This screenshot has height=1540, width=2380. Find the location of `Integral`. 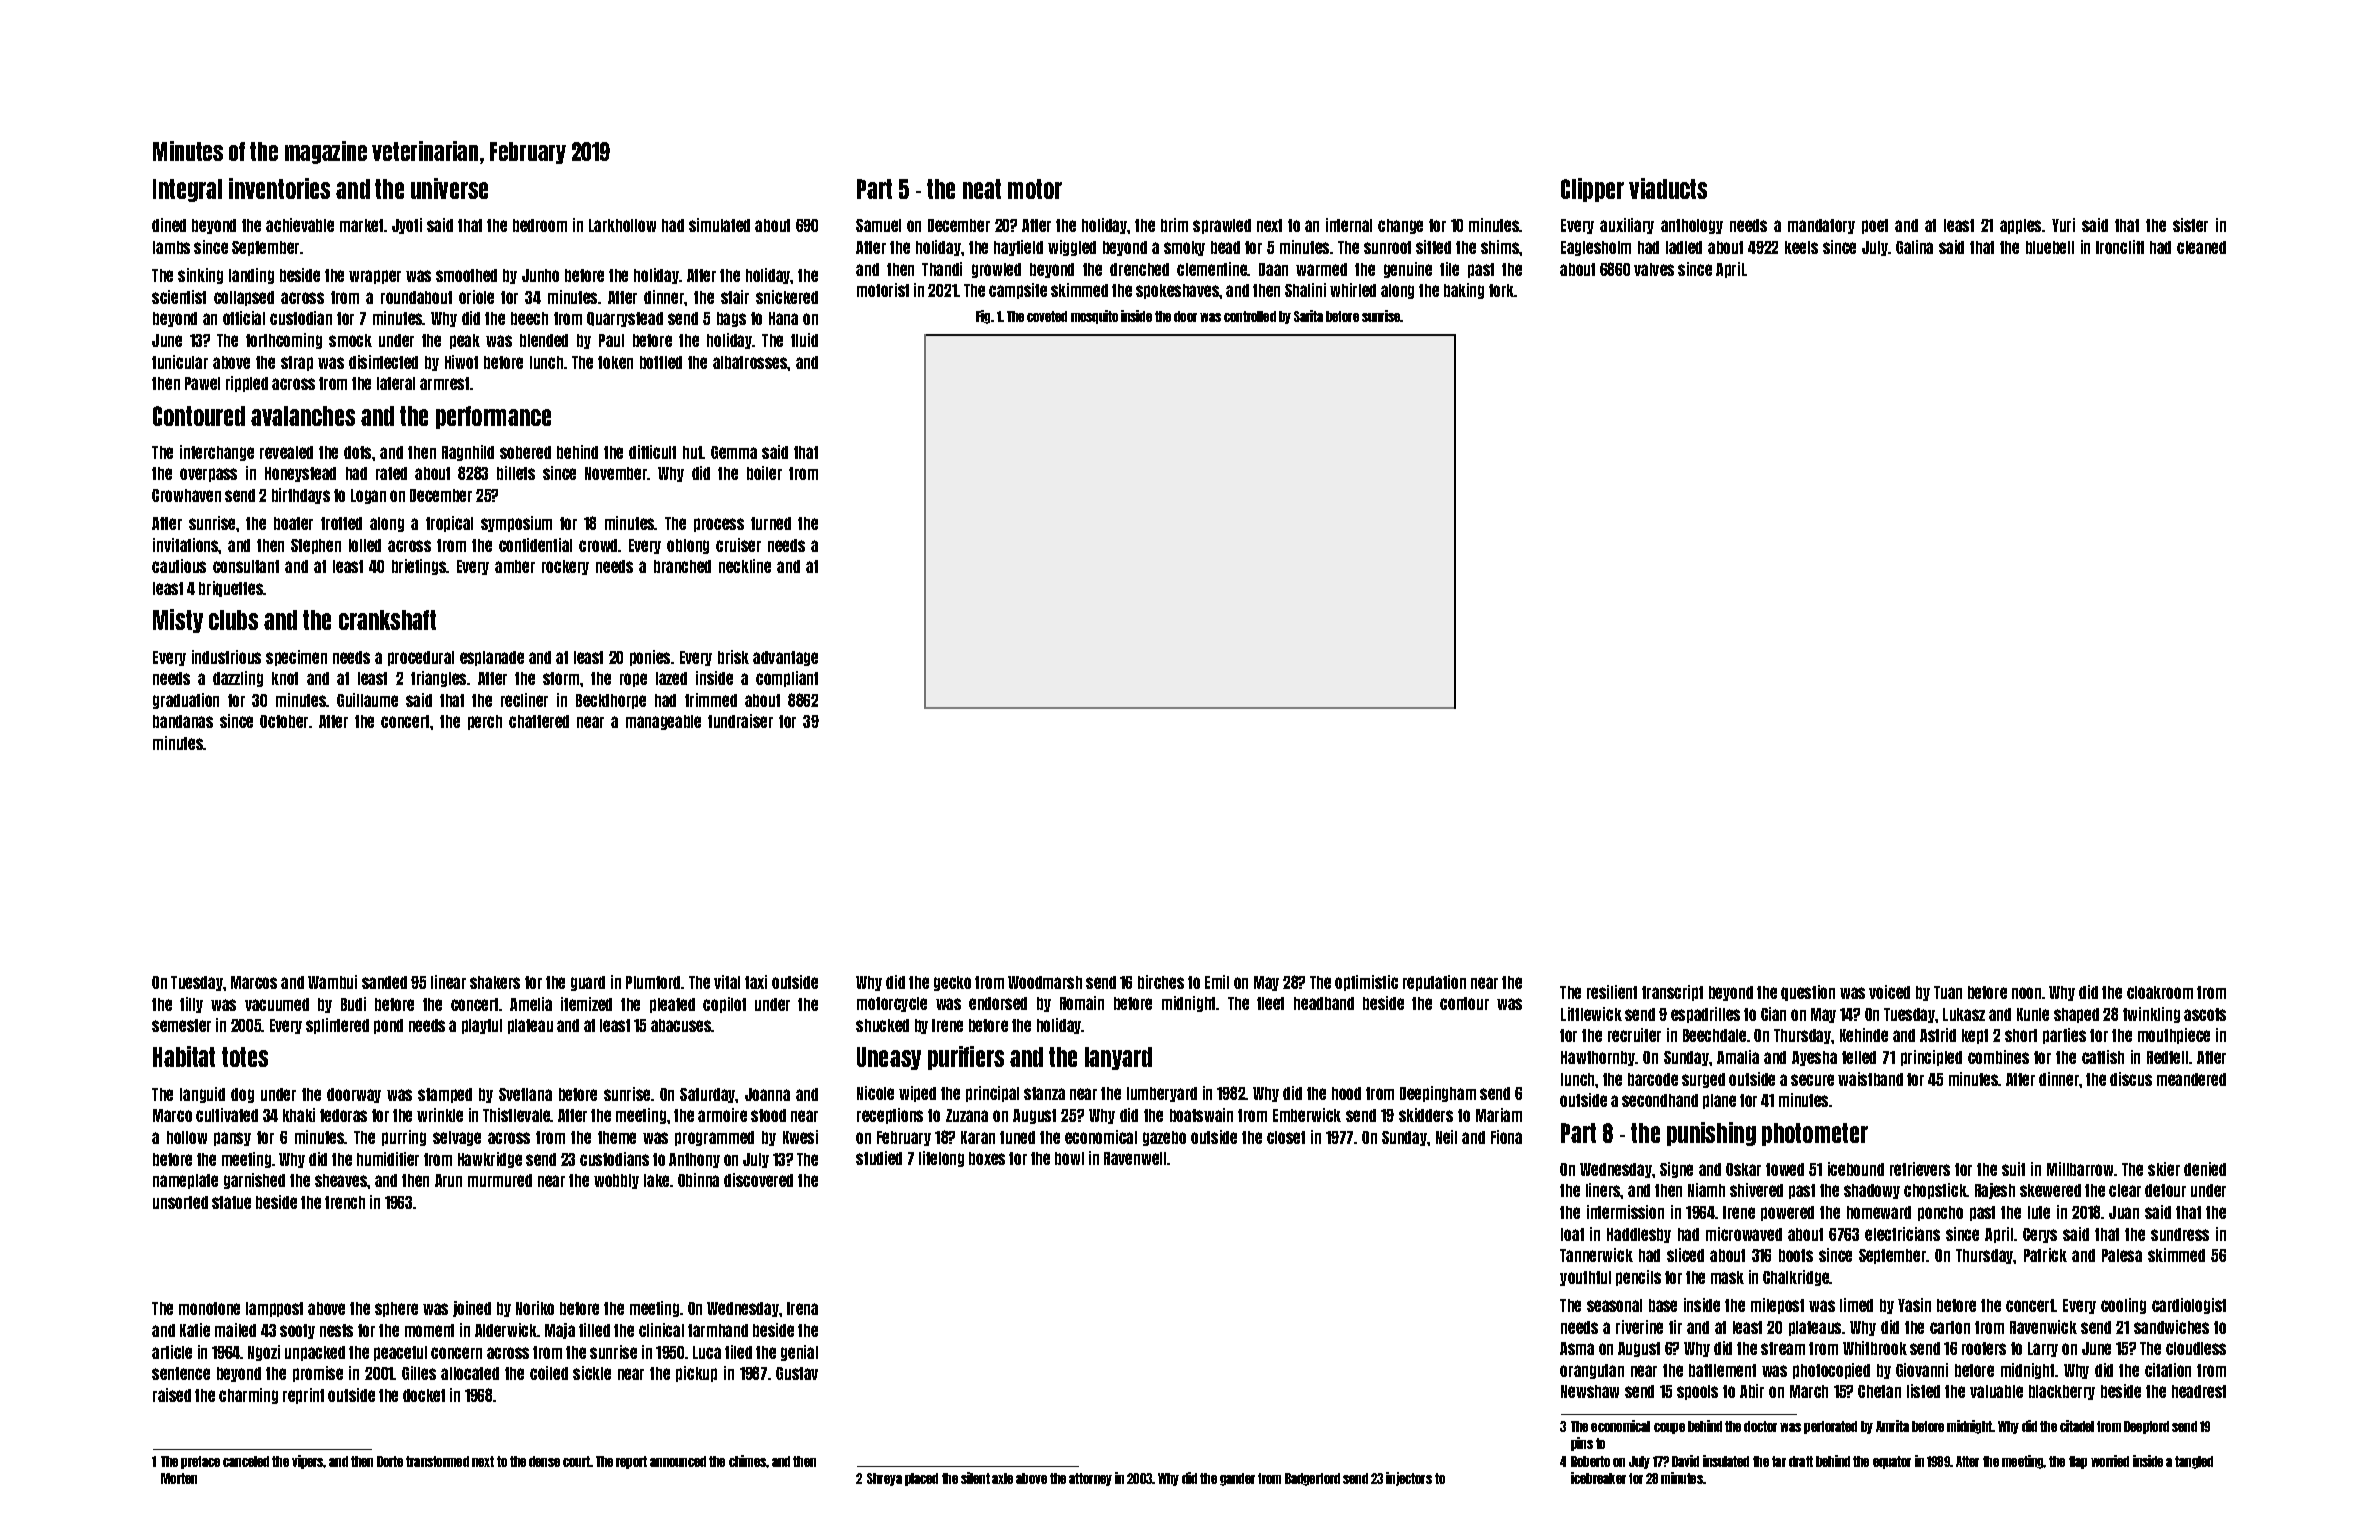

Integral is located at coordinates (187, 190).
